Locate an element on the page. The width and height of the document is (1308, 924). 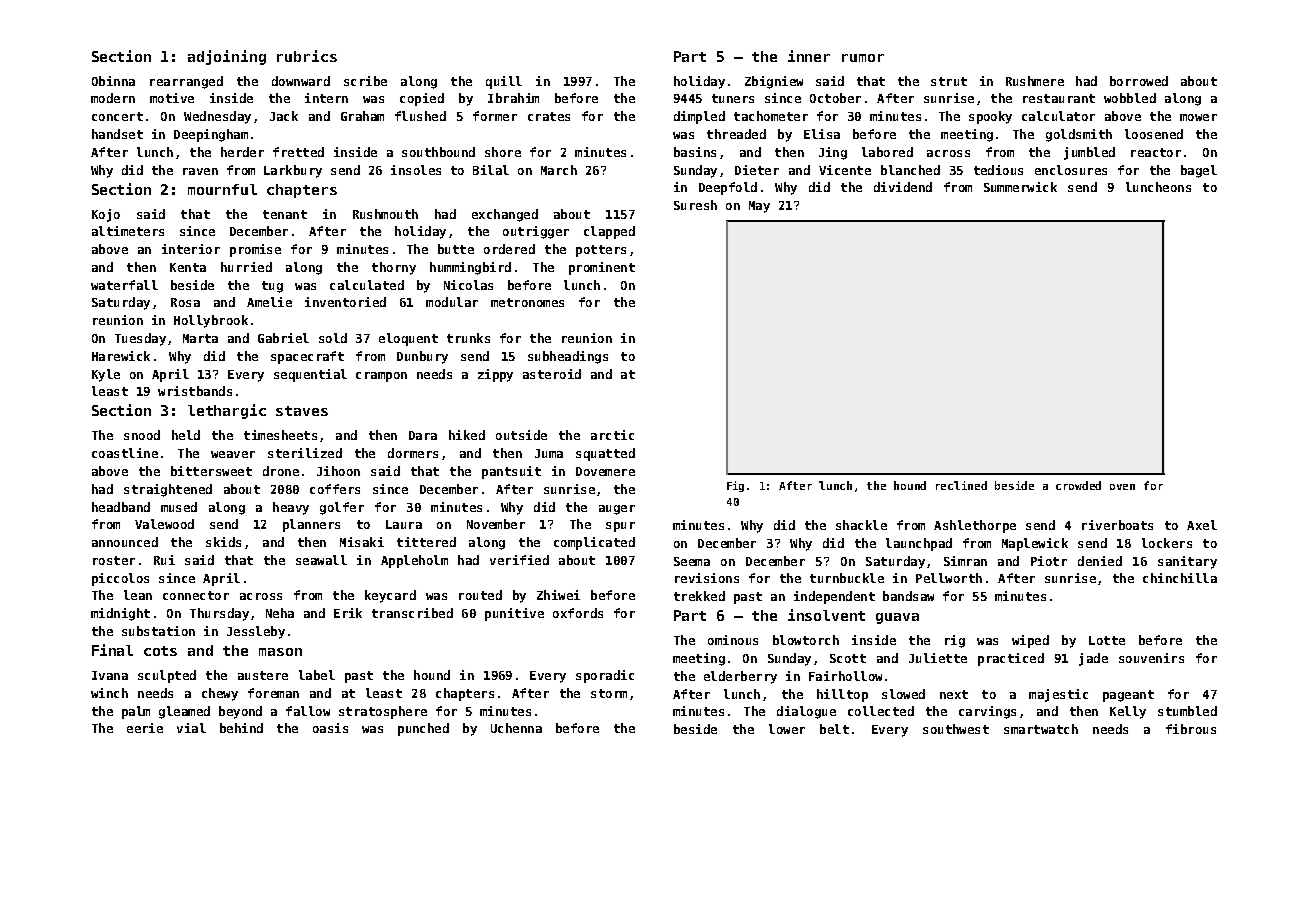
adjoining is located at coordinates (227, 57).
